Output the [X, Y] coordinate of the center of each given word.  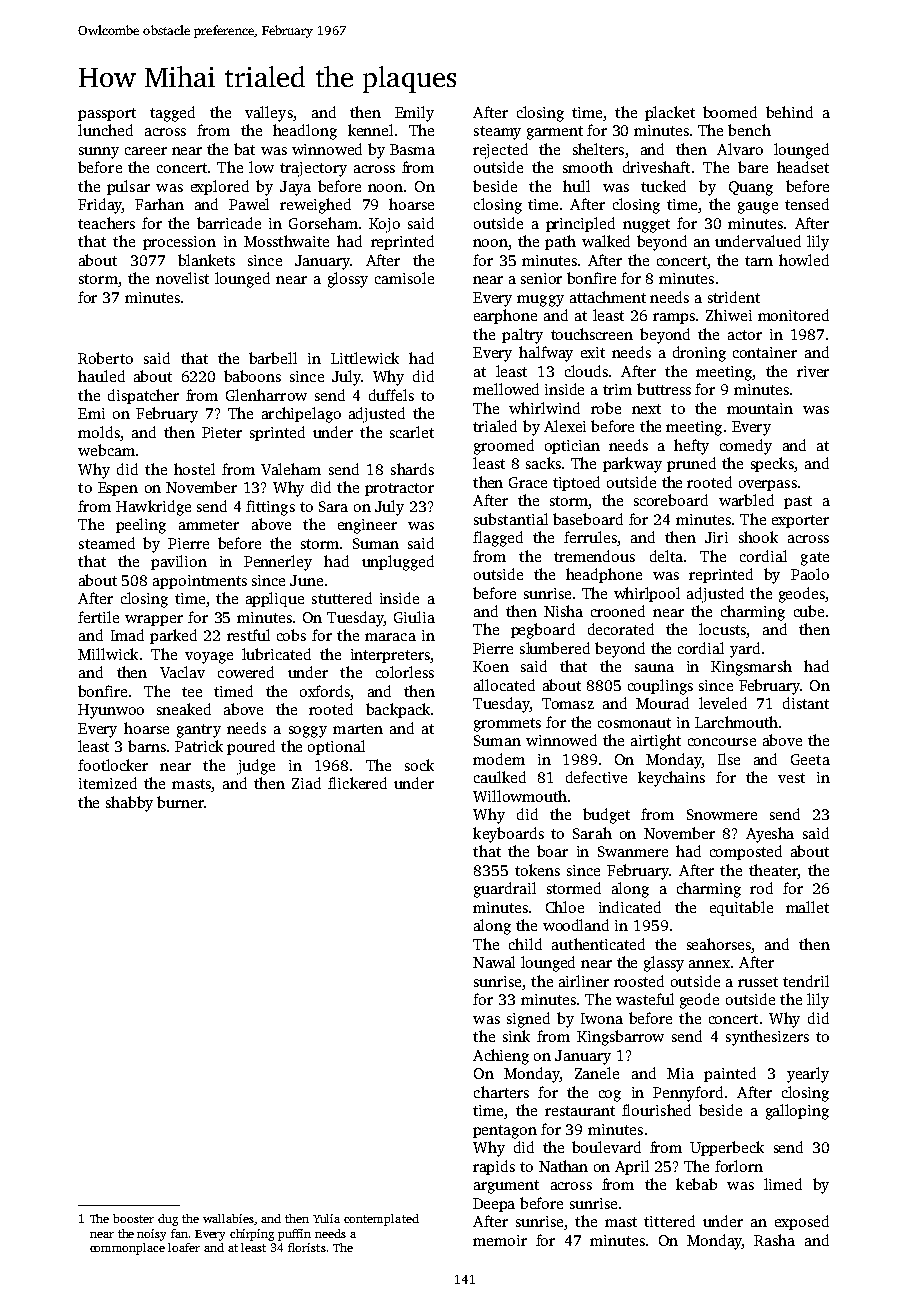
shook [758, 537]
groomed [504, 447]
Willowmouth [520, 796]
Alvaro [740, 149]
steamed [107, 543]
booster [133, 1218]
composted [746, 852]
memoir [500, 1240]
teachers [106, 223]
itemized [108, 783]
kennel [370, 130]
